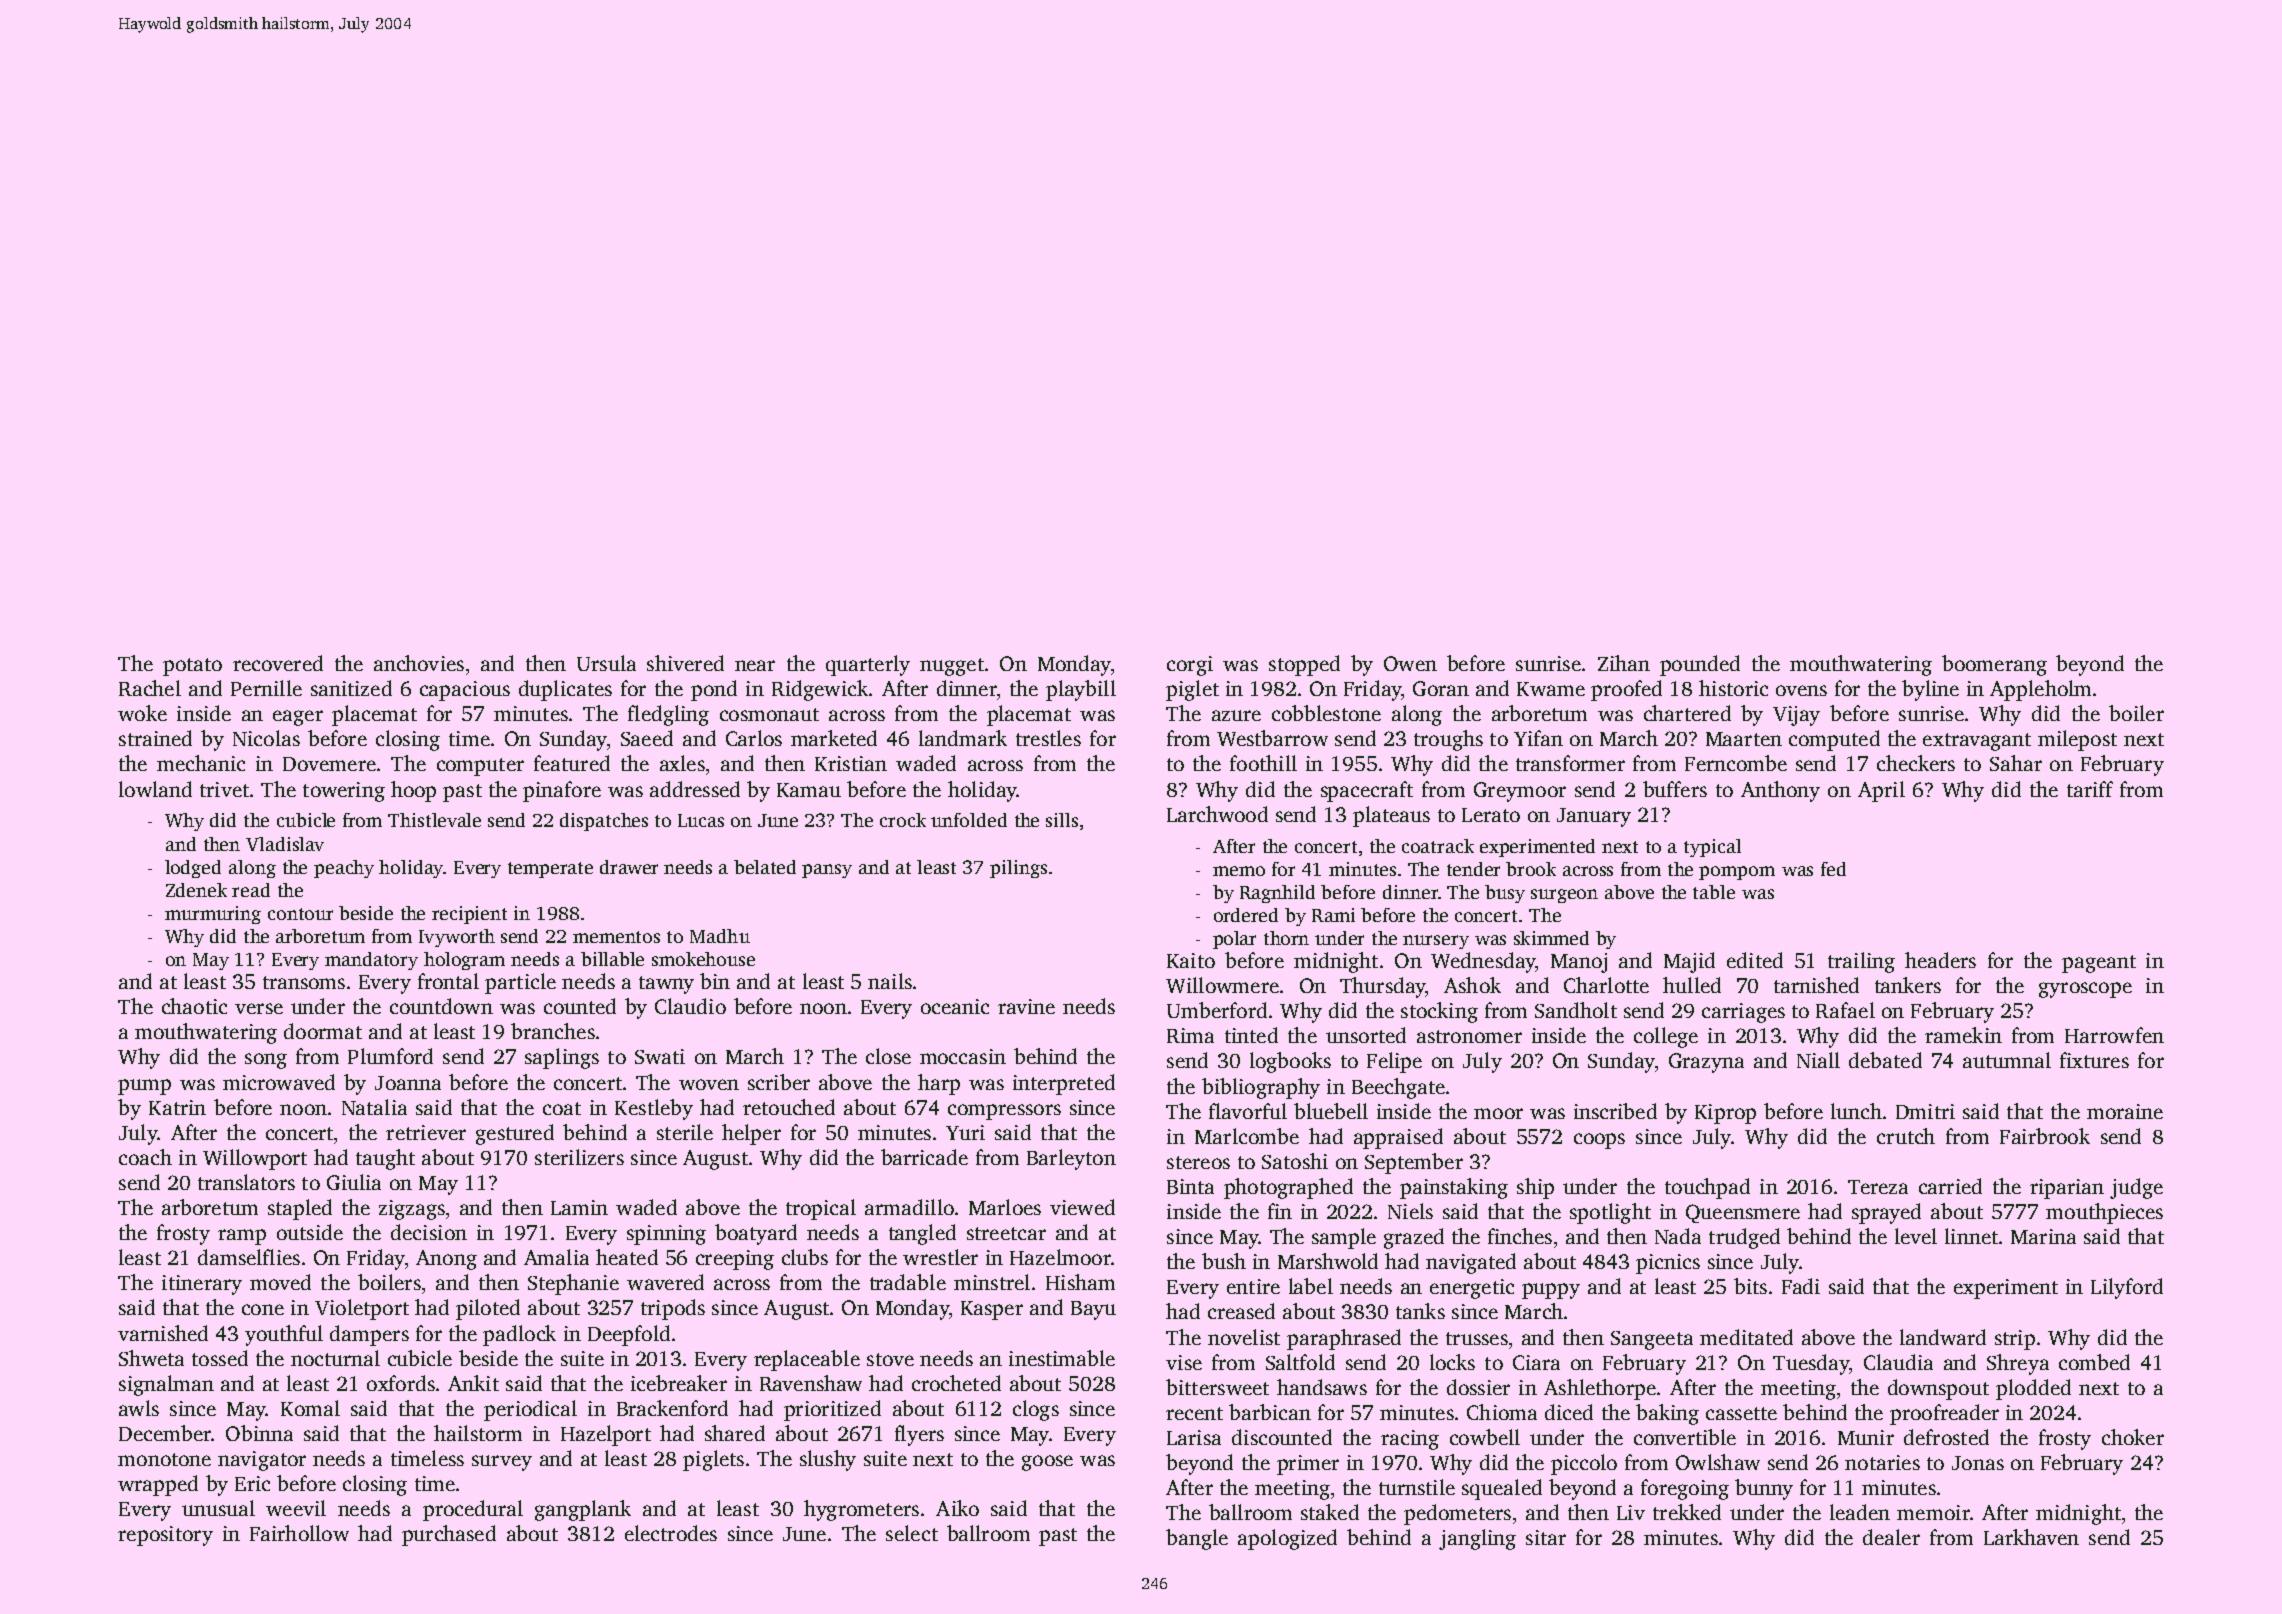  I want to click on Appleholm, so click(2040, 690).
